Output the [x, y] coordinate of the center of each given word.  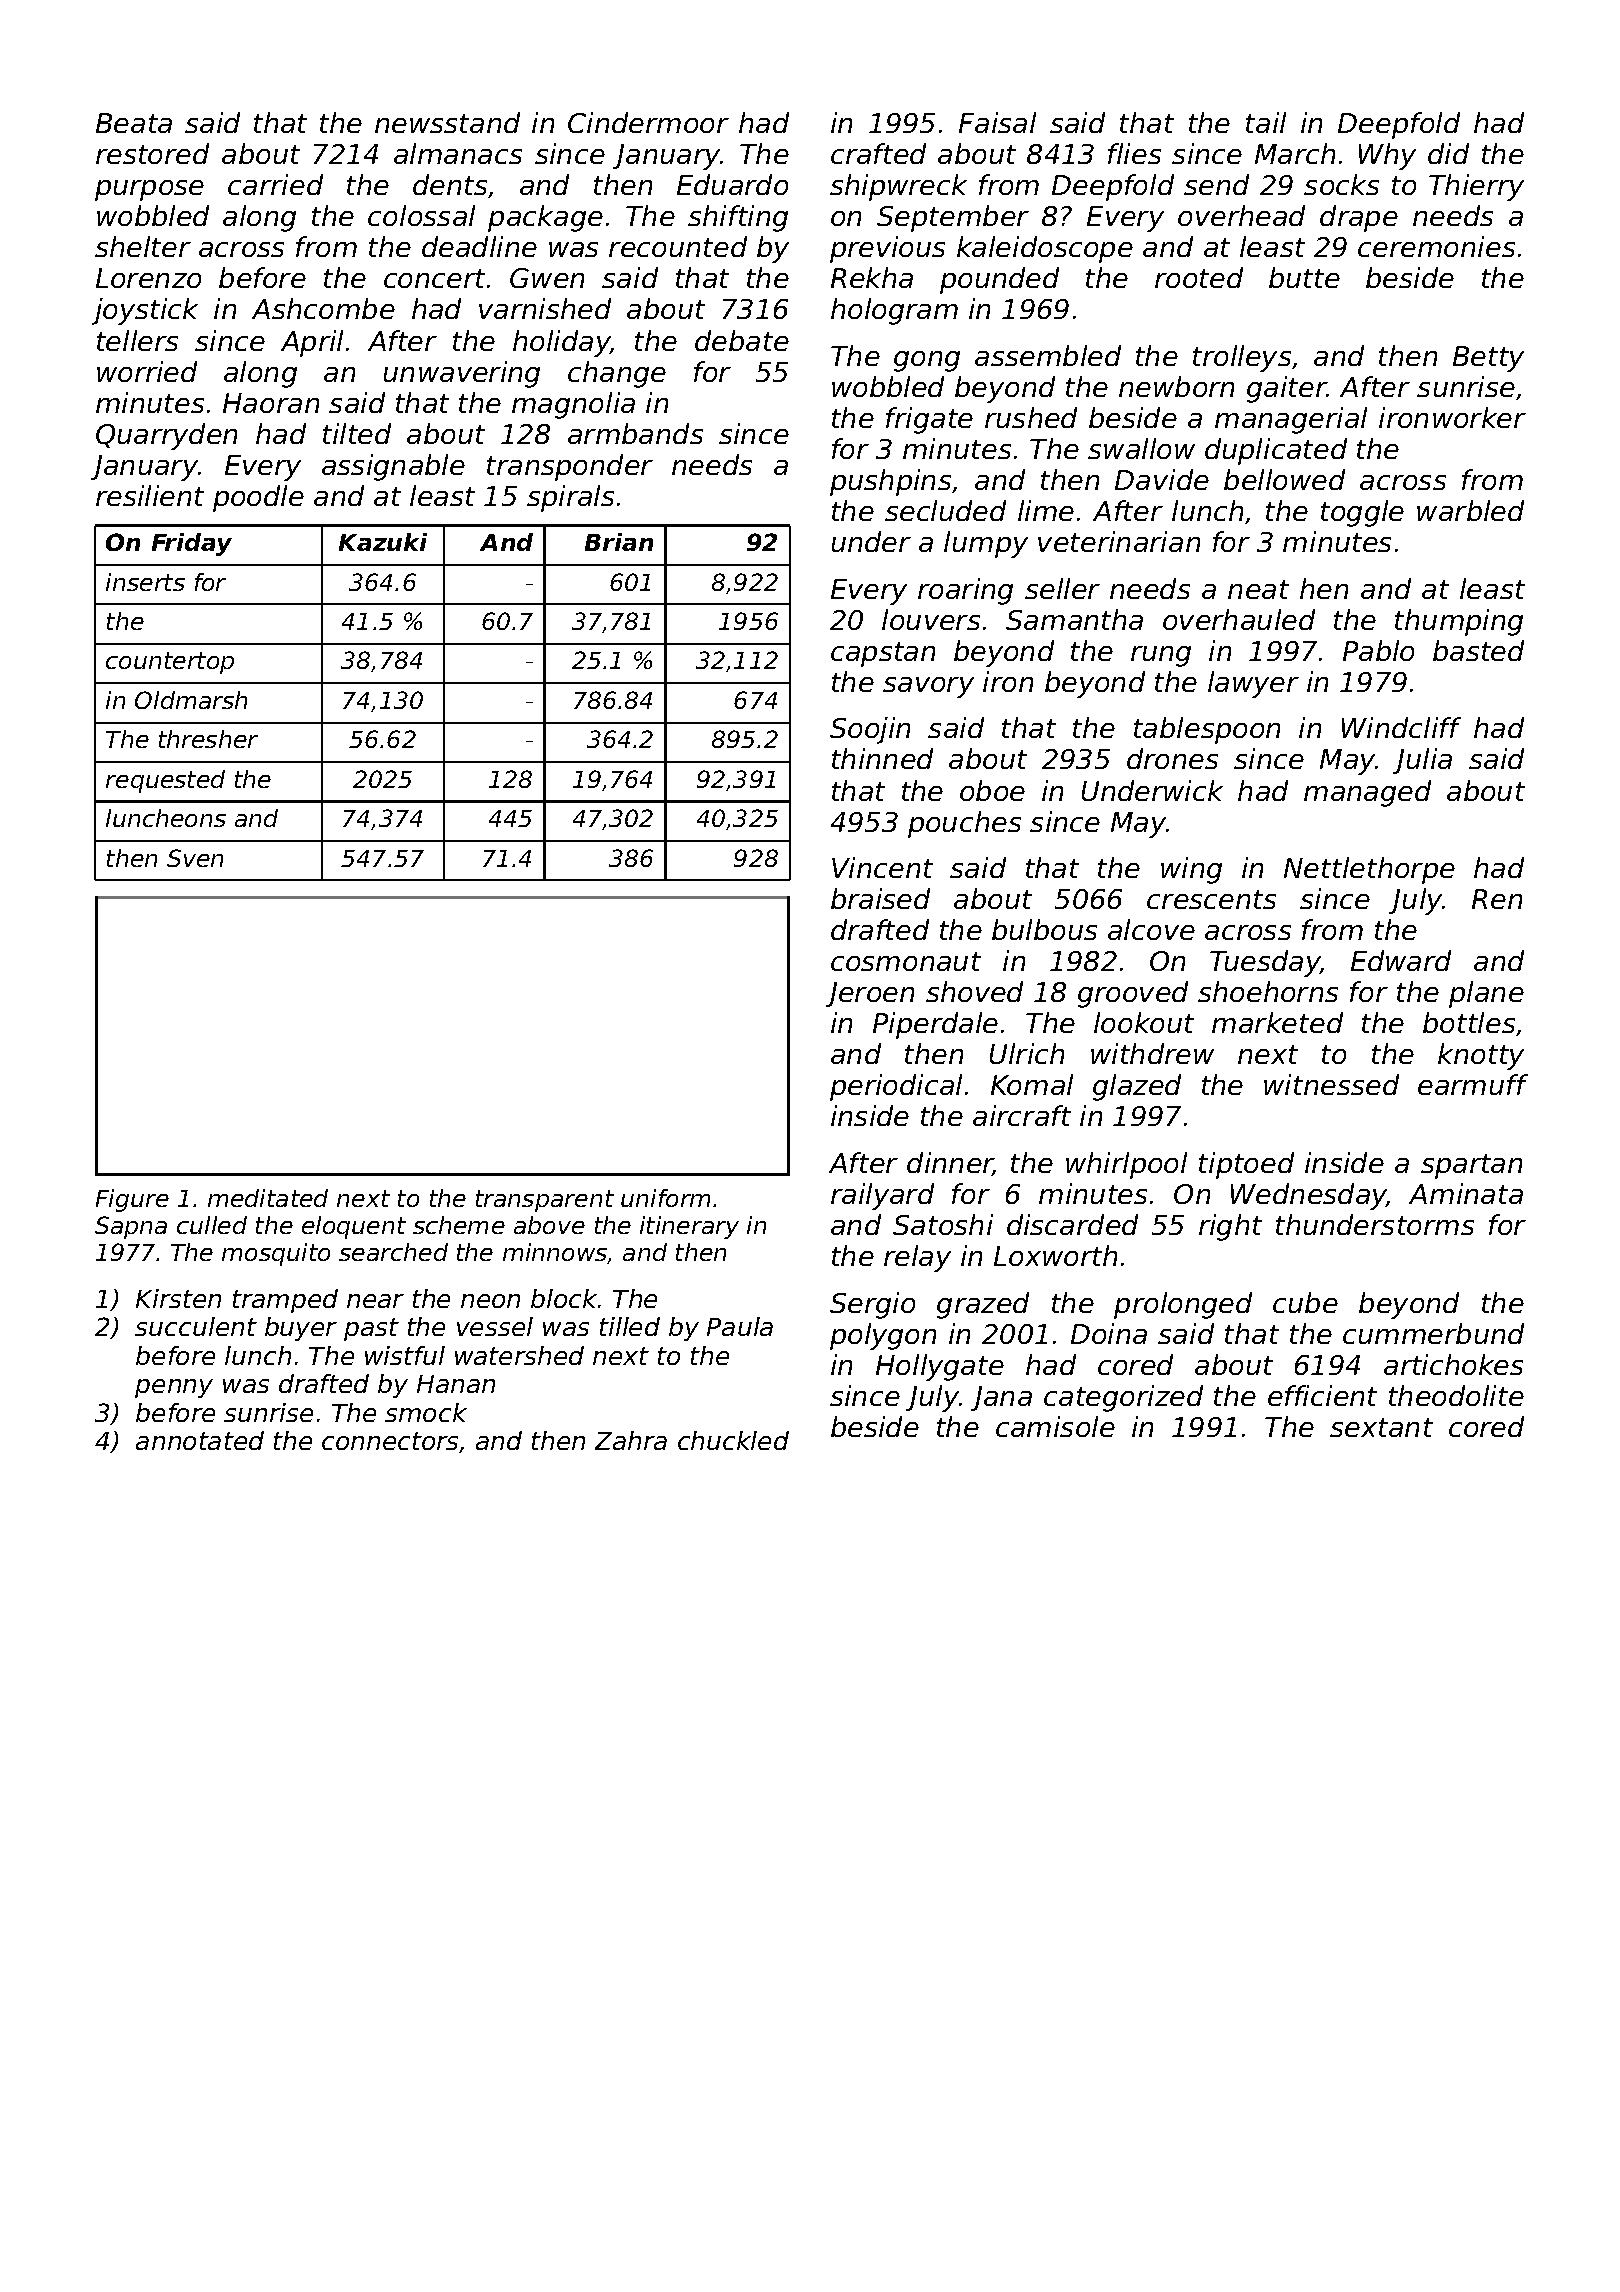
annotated [200, 1440]
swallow [1141, 448]
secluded [945, 510]
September [953, 218]
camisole [1055, 1426]
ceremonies [1436, 246]
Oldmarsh [191, 700]
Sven [195, 858]
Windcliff [1401, 727]
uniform [665, 1198]
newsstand [447, 122]
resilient [150, 495]
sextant [1381, 1427]
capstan [883, 654]
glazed [1137, 1087]
